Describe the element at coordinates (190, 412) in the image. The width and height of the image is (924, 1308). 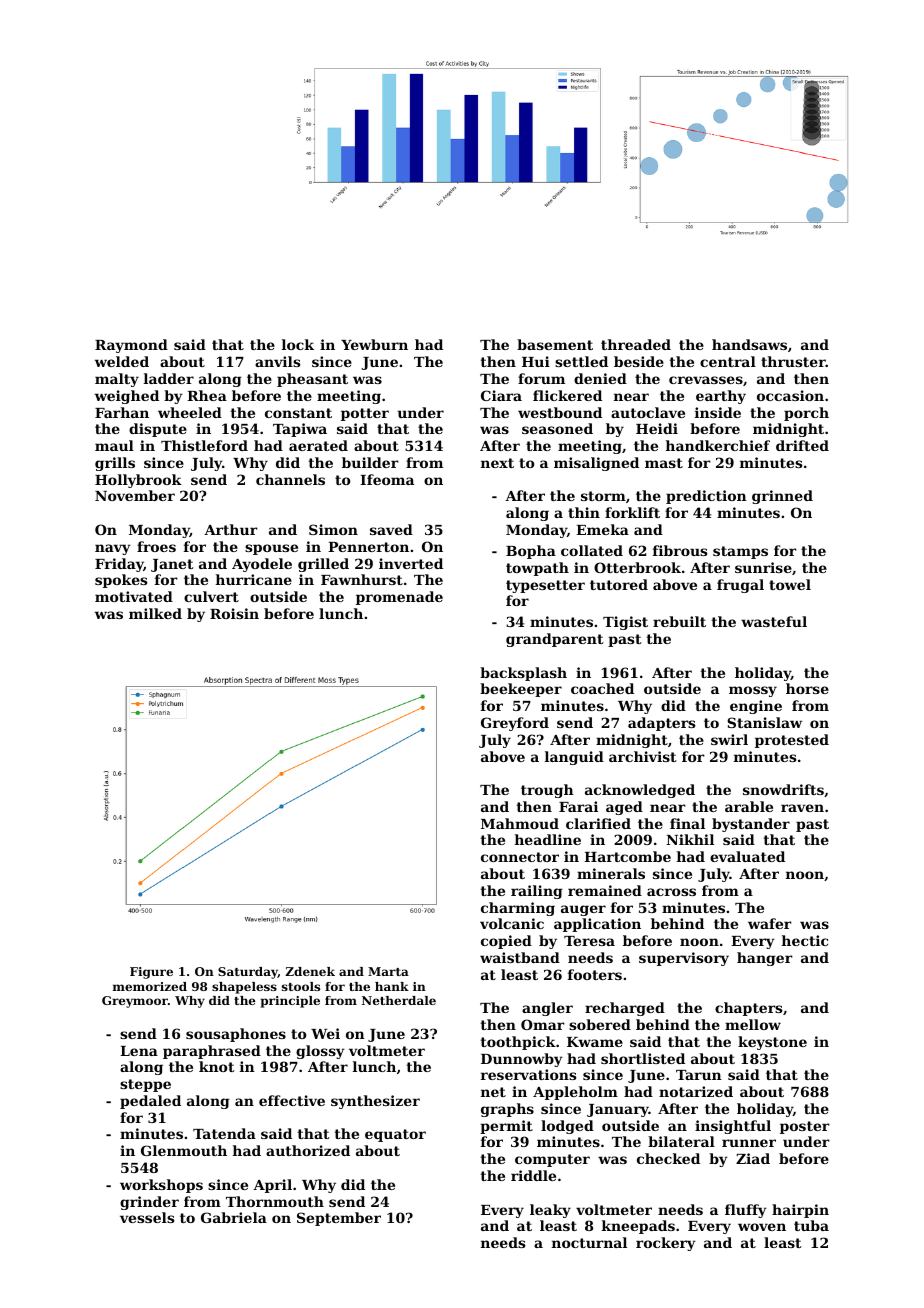
I see `wheeled` at that location.
